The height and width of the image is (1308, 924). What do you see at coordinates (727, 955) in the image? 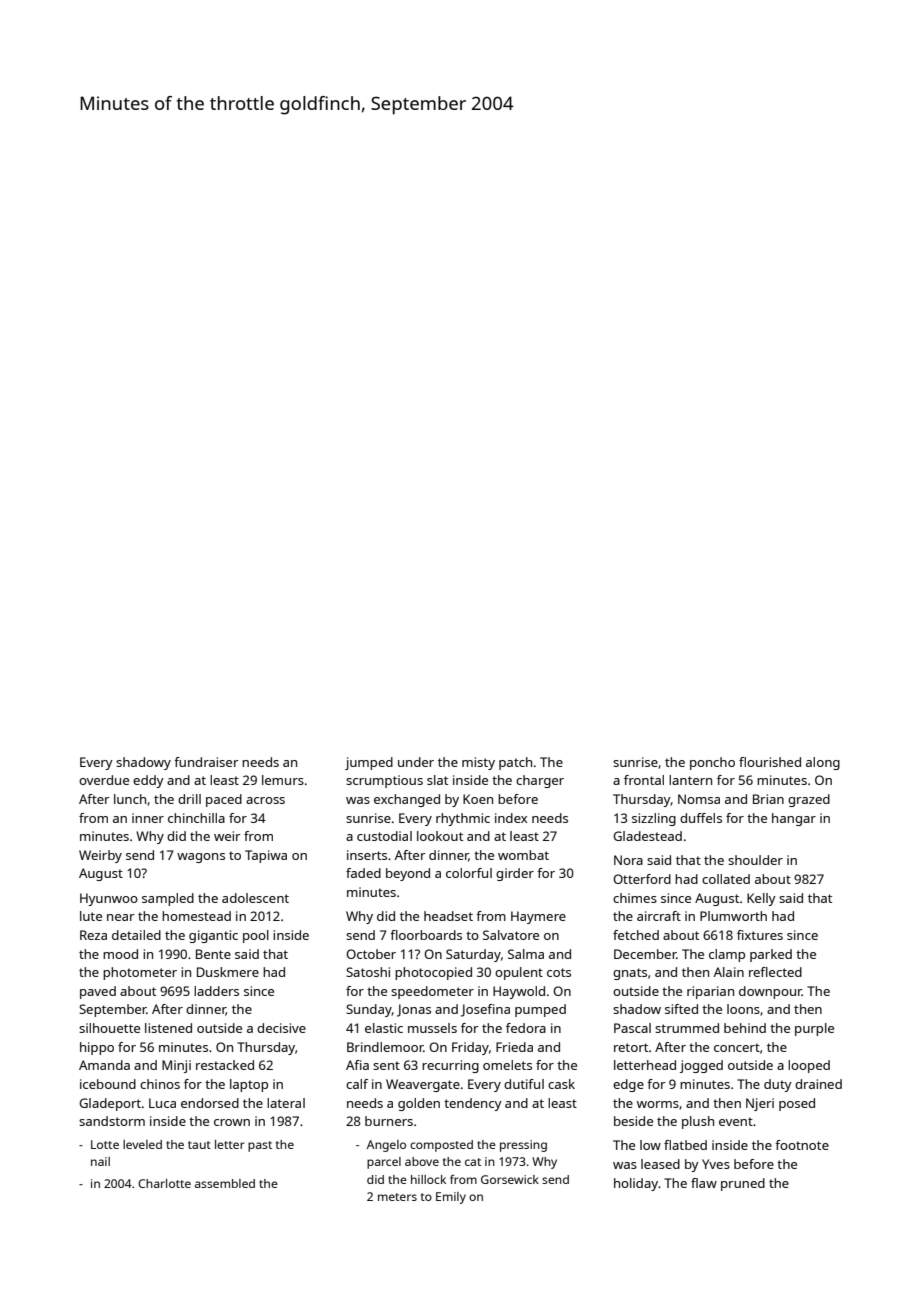
I see `clamp` at bounding box center [727, 955].
